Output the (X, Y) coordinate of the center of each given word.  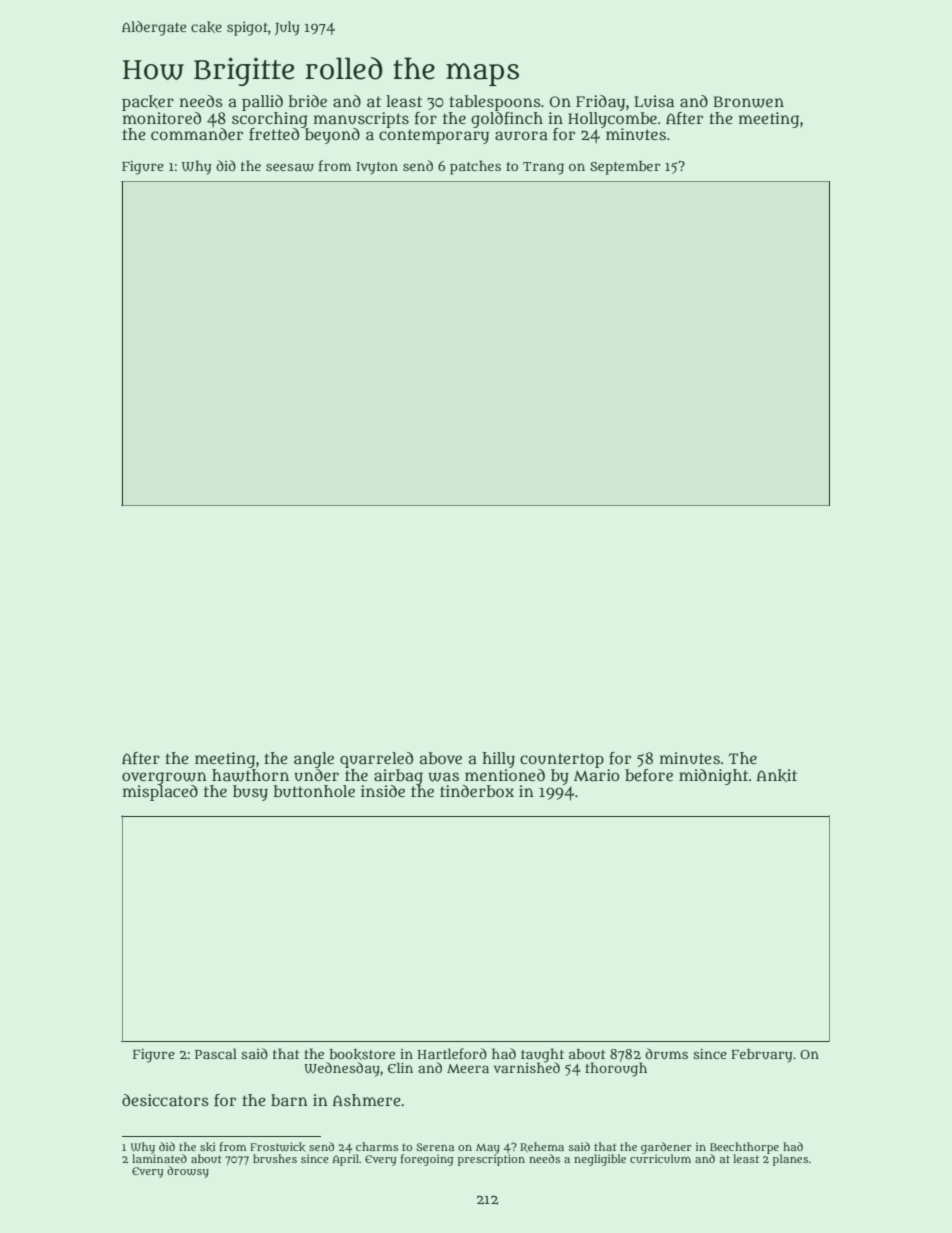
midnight (713, 777)
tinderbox (477, 791)
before (649, 775)
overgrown (164, 778)
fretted (274, 134)
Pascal (216, 1053)
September (625, 168)
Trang (543, 168)
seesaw (290, 168)
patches (475, 167)
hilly (499, 760)
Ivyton (377, 168)
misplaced (160, 793)
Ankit (777, 775)
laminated (159, 1158)
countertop (562, 760)
